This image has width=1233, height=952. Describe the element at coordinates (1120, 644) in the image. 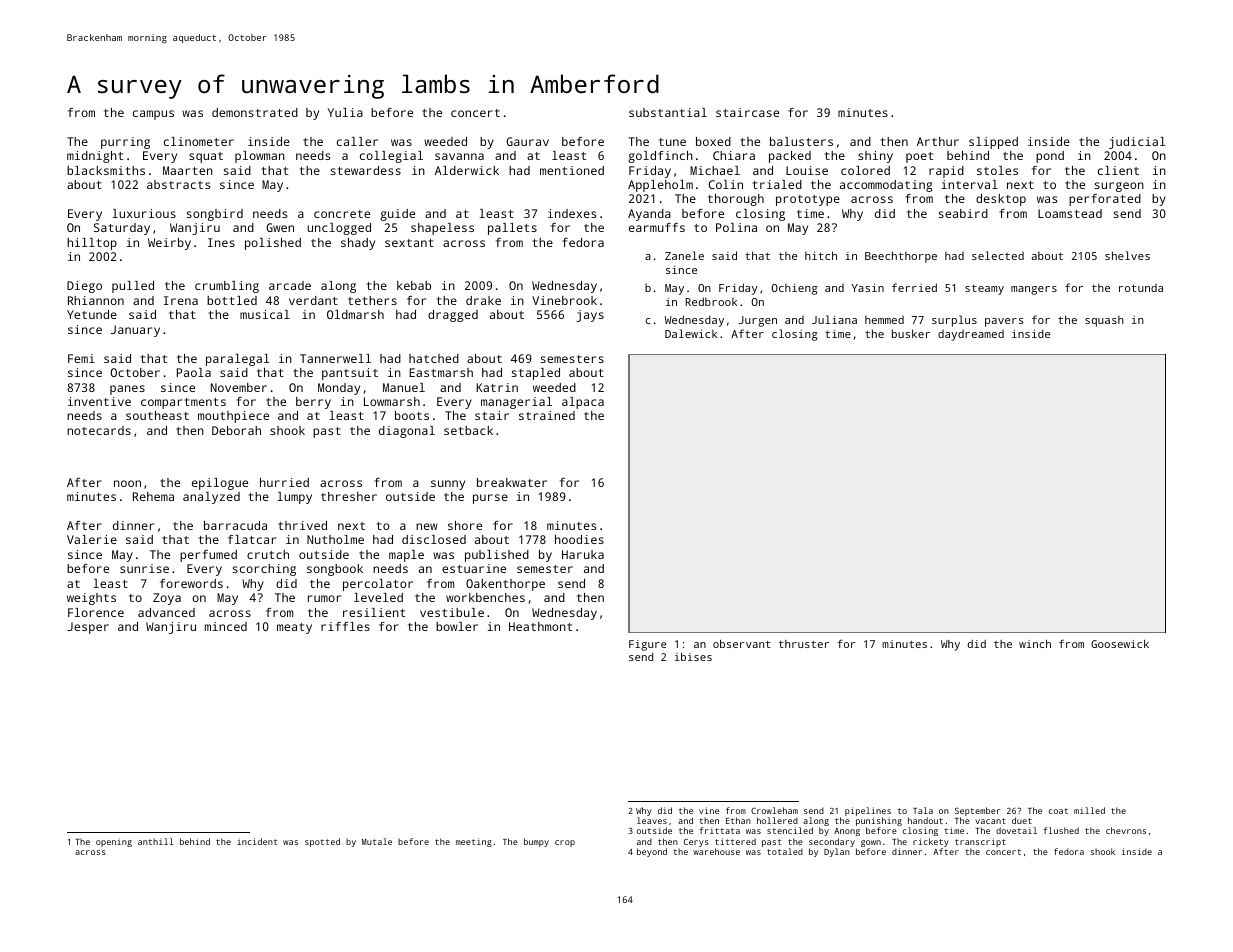

I see `Goosewick` at that location.
